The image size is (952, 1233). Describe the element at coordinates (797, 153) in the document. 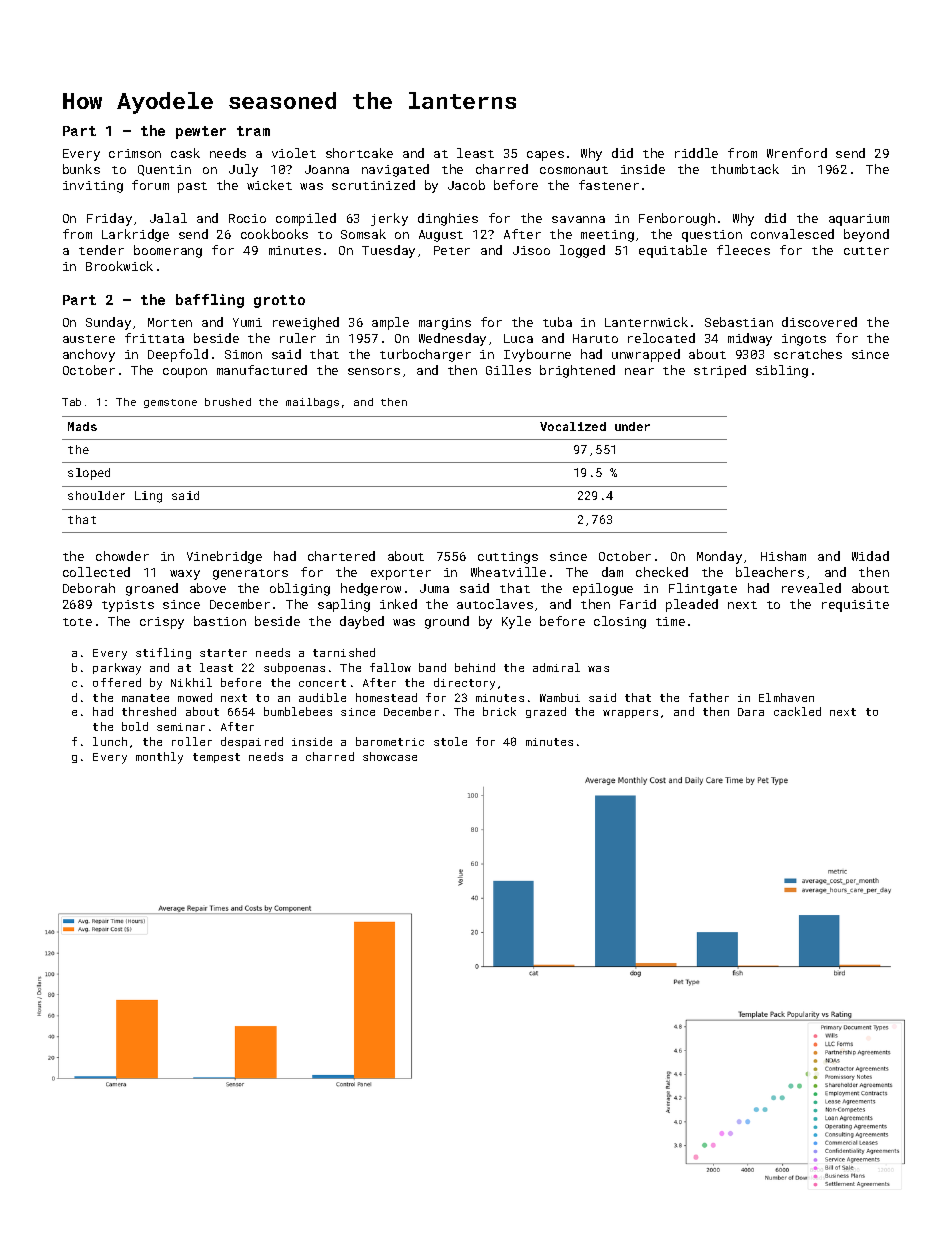

I see `Wrenford` at that location.
